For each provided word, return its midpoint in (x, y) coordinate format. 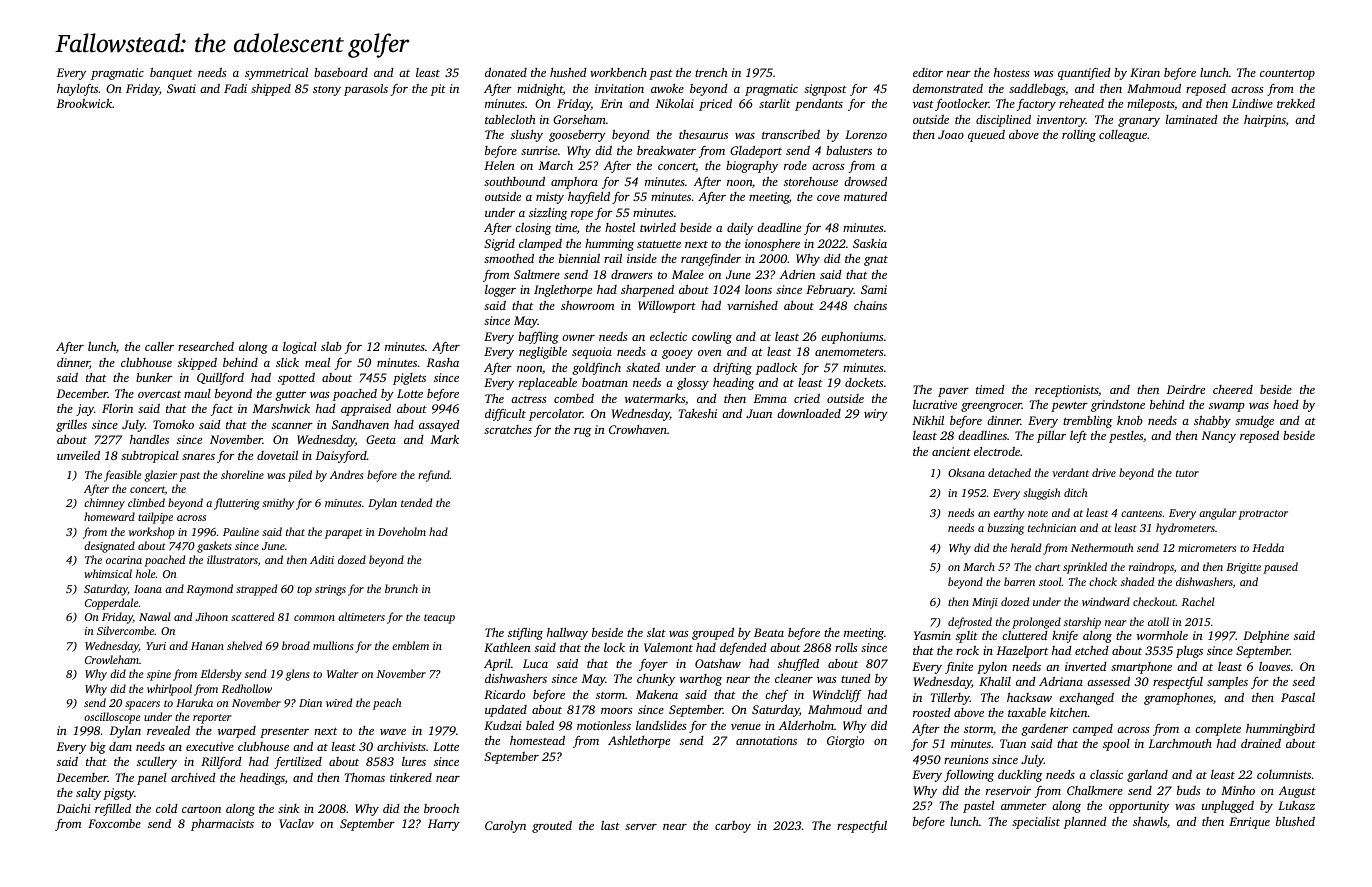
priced (715, 105)
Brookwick (84, 103)
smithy (278, 504)
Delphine (1266, 637)
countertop (1287, 75)
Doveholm (402, 531)
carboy (733, 827)
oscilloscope (112, 718)
